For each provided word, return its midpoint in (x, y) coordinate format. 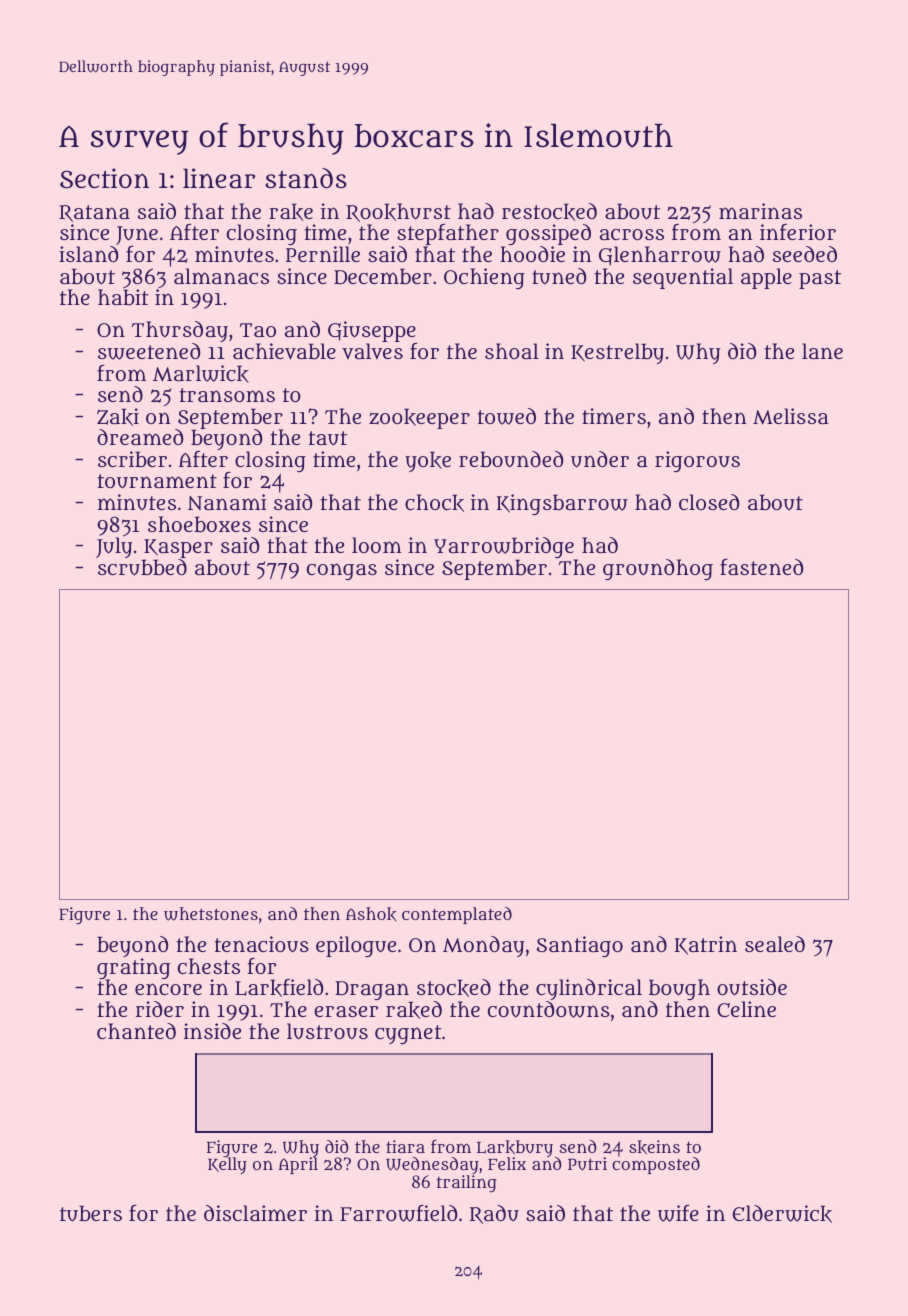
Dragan (373, 991)
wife (678, 1213)
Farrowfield (398, 1213)
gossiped (548, 234)
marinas (760, 211)
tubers (91, 1213)
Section (104, 178)
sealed (775, 944)
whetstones (211, 914)
